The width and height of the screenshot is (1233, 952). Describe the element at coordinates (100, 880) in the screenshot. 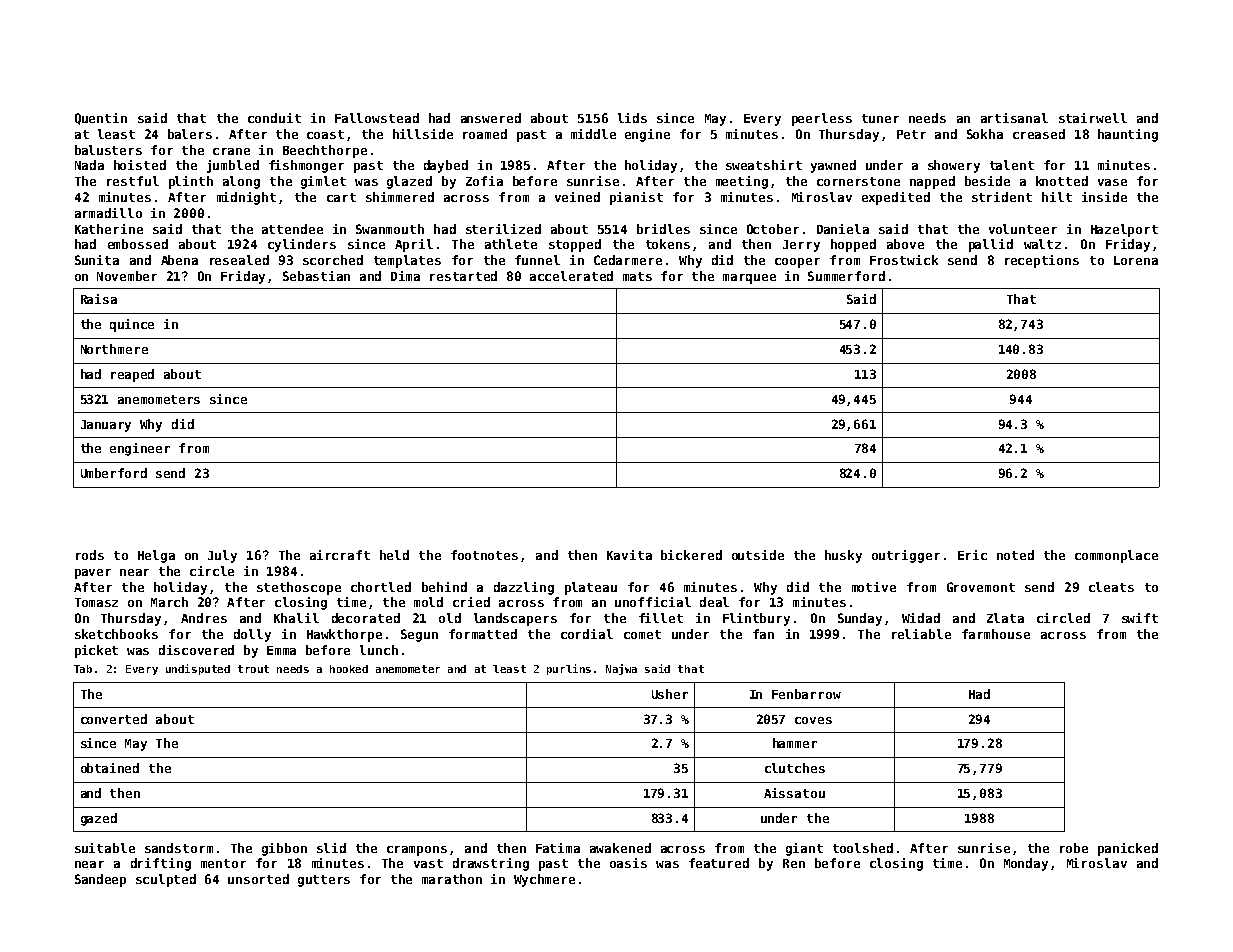

I see `Sandeep` at that location.
